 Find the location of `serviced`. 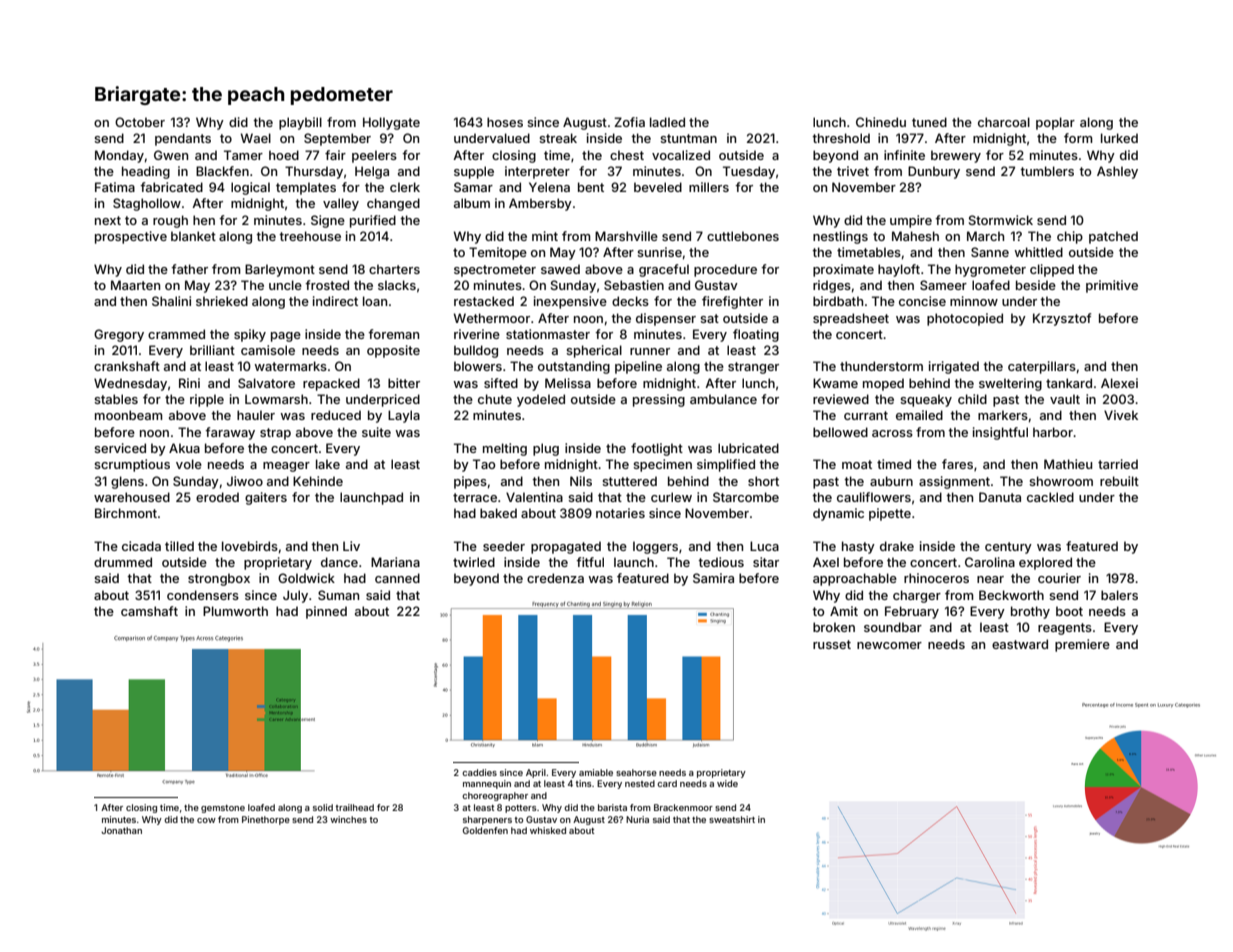

serviced is located at coordinates (120, 448).
